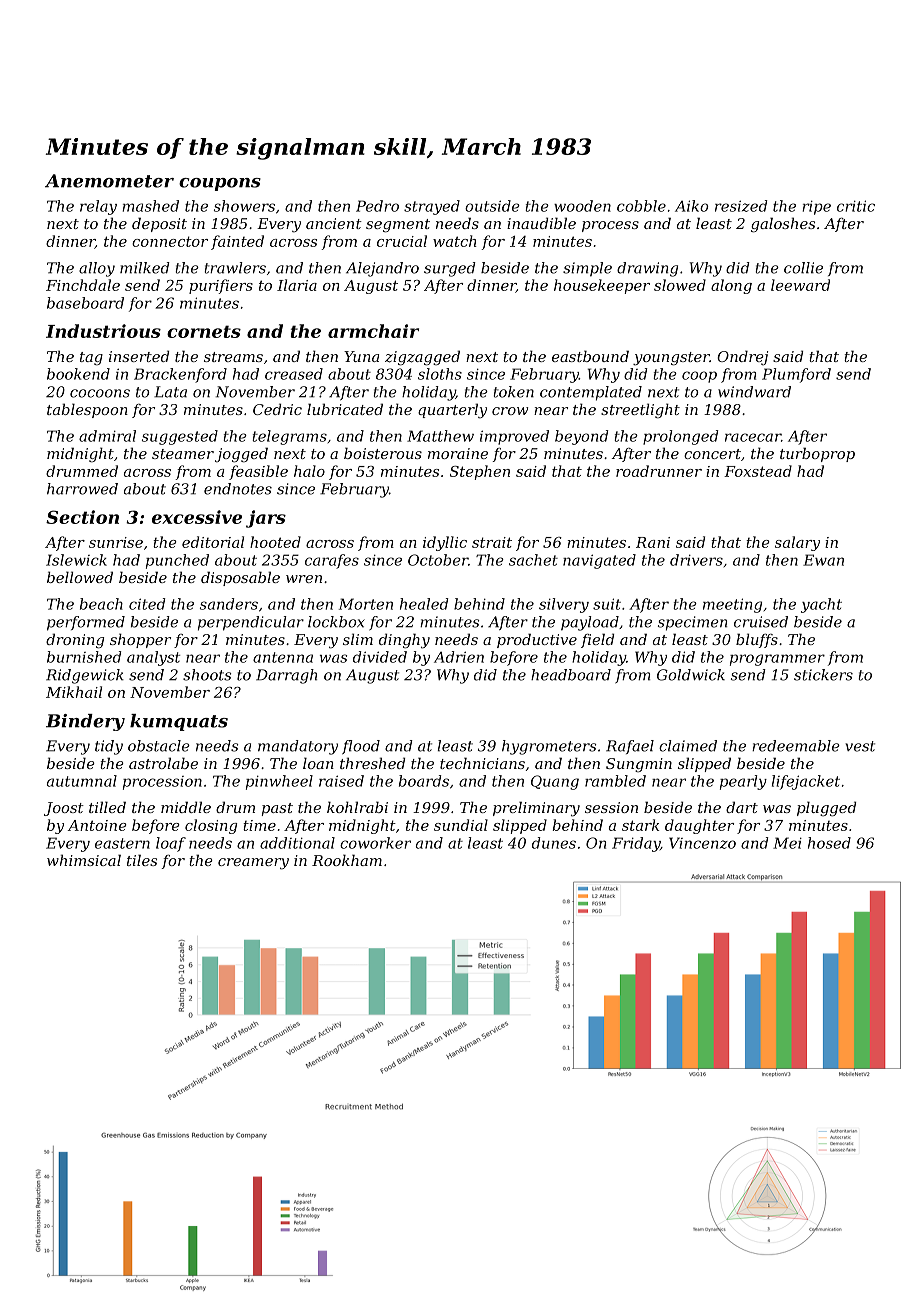 This page has height=1314, width=924. What do you see at coordinates (140, 640) in the page?
I see `shopper` at bounding box center [140, 640].
